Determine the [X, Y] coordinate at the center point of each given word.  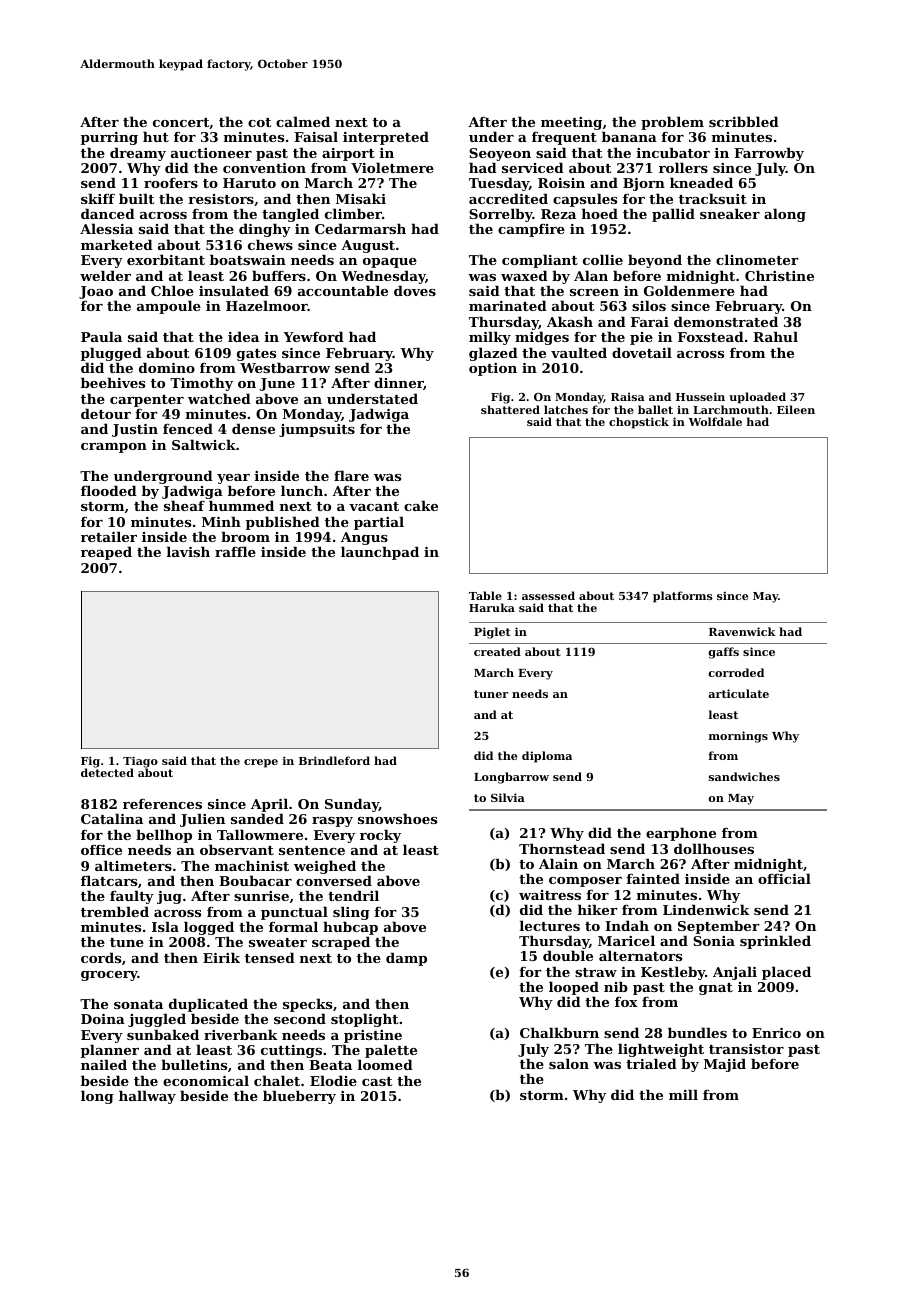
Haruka [492, 607]
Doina [103, 1019]
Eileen [796, 409]
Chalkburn [559, 1032]
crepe [261, 763]
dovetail [642, 352]
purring [109, 138]
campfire [531, 230]
